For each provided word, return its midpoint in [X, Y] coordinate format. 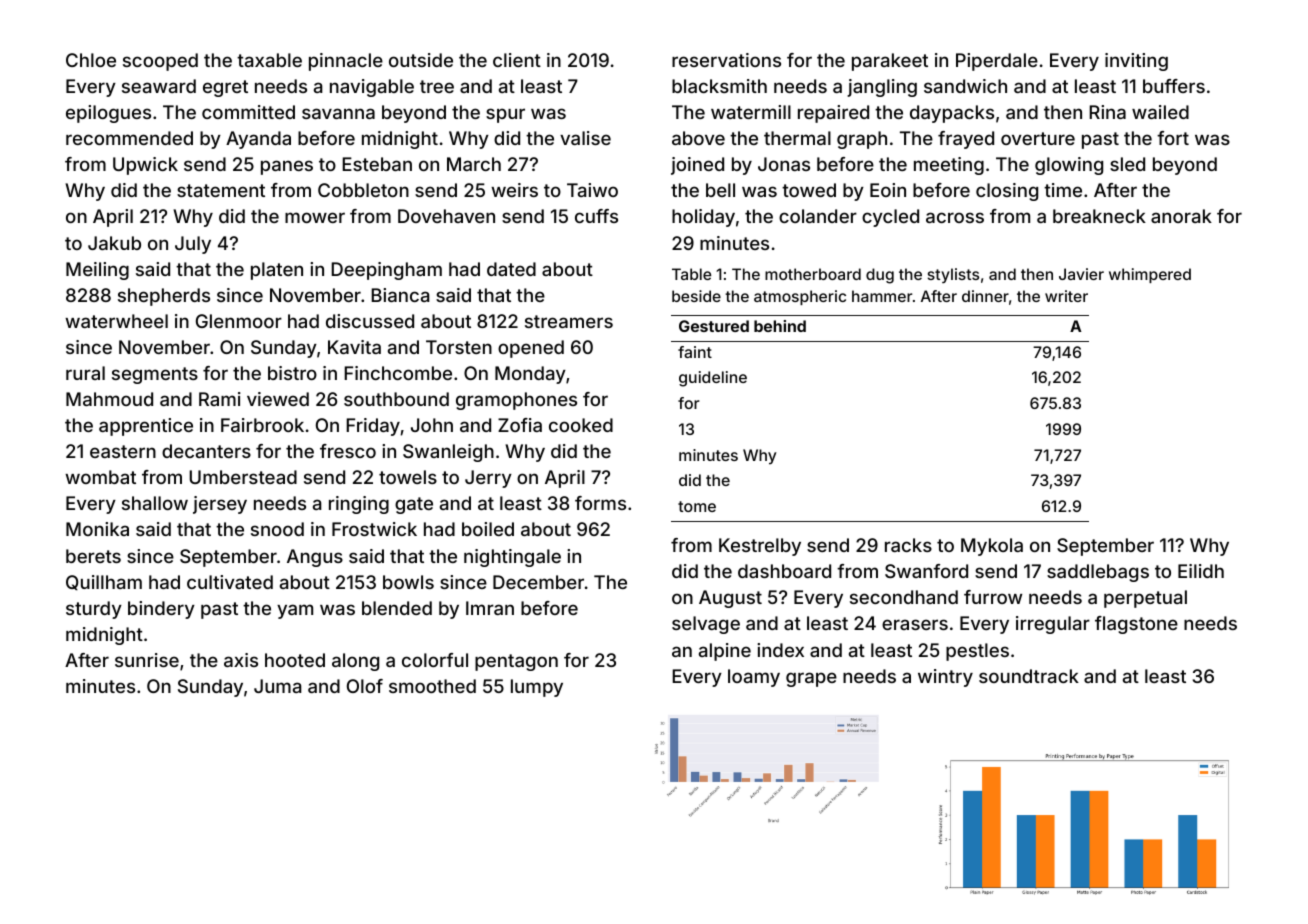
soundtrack [1029, 676]
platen [277, 271]
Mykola [992, 547]
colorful [435, 660]
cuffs [596, 216]
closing [1007, 192]
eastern [123, 451]
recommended [129, 138]
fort [1173, 138]
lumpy [537, 688]
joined [697, 166]
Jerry [488, 479]
